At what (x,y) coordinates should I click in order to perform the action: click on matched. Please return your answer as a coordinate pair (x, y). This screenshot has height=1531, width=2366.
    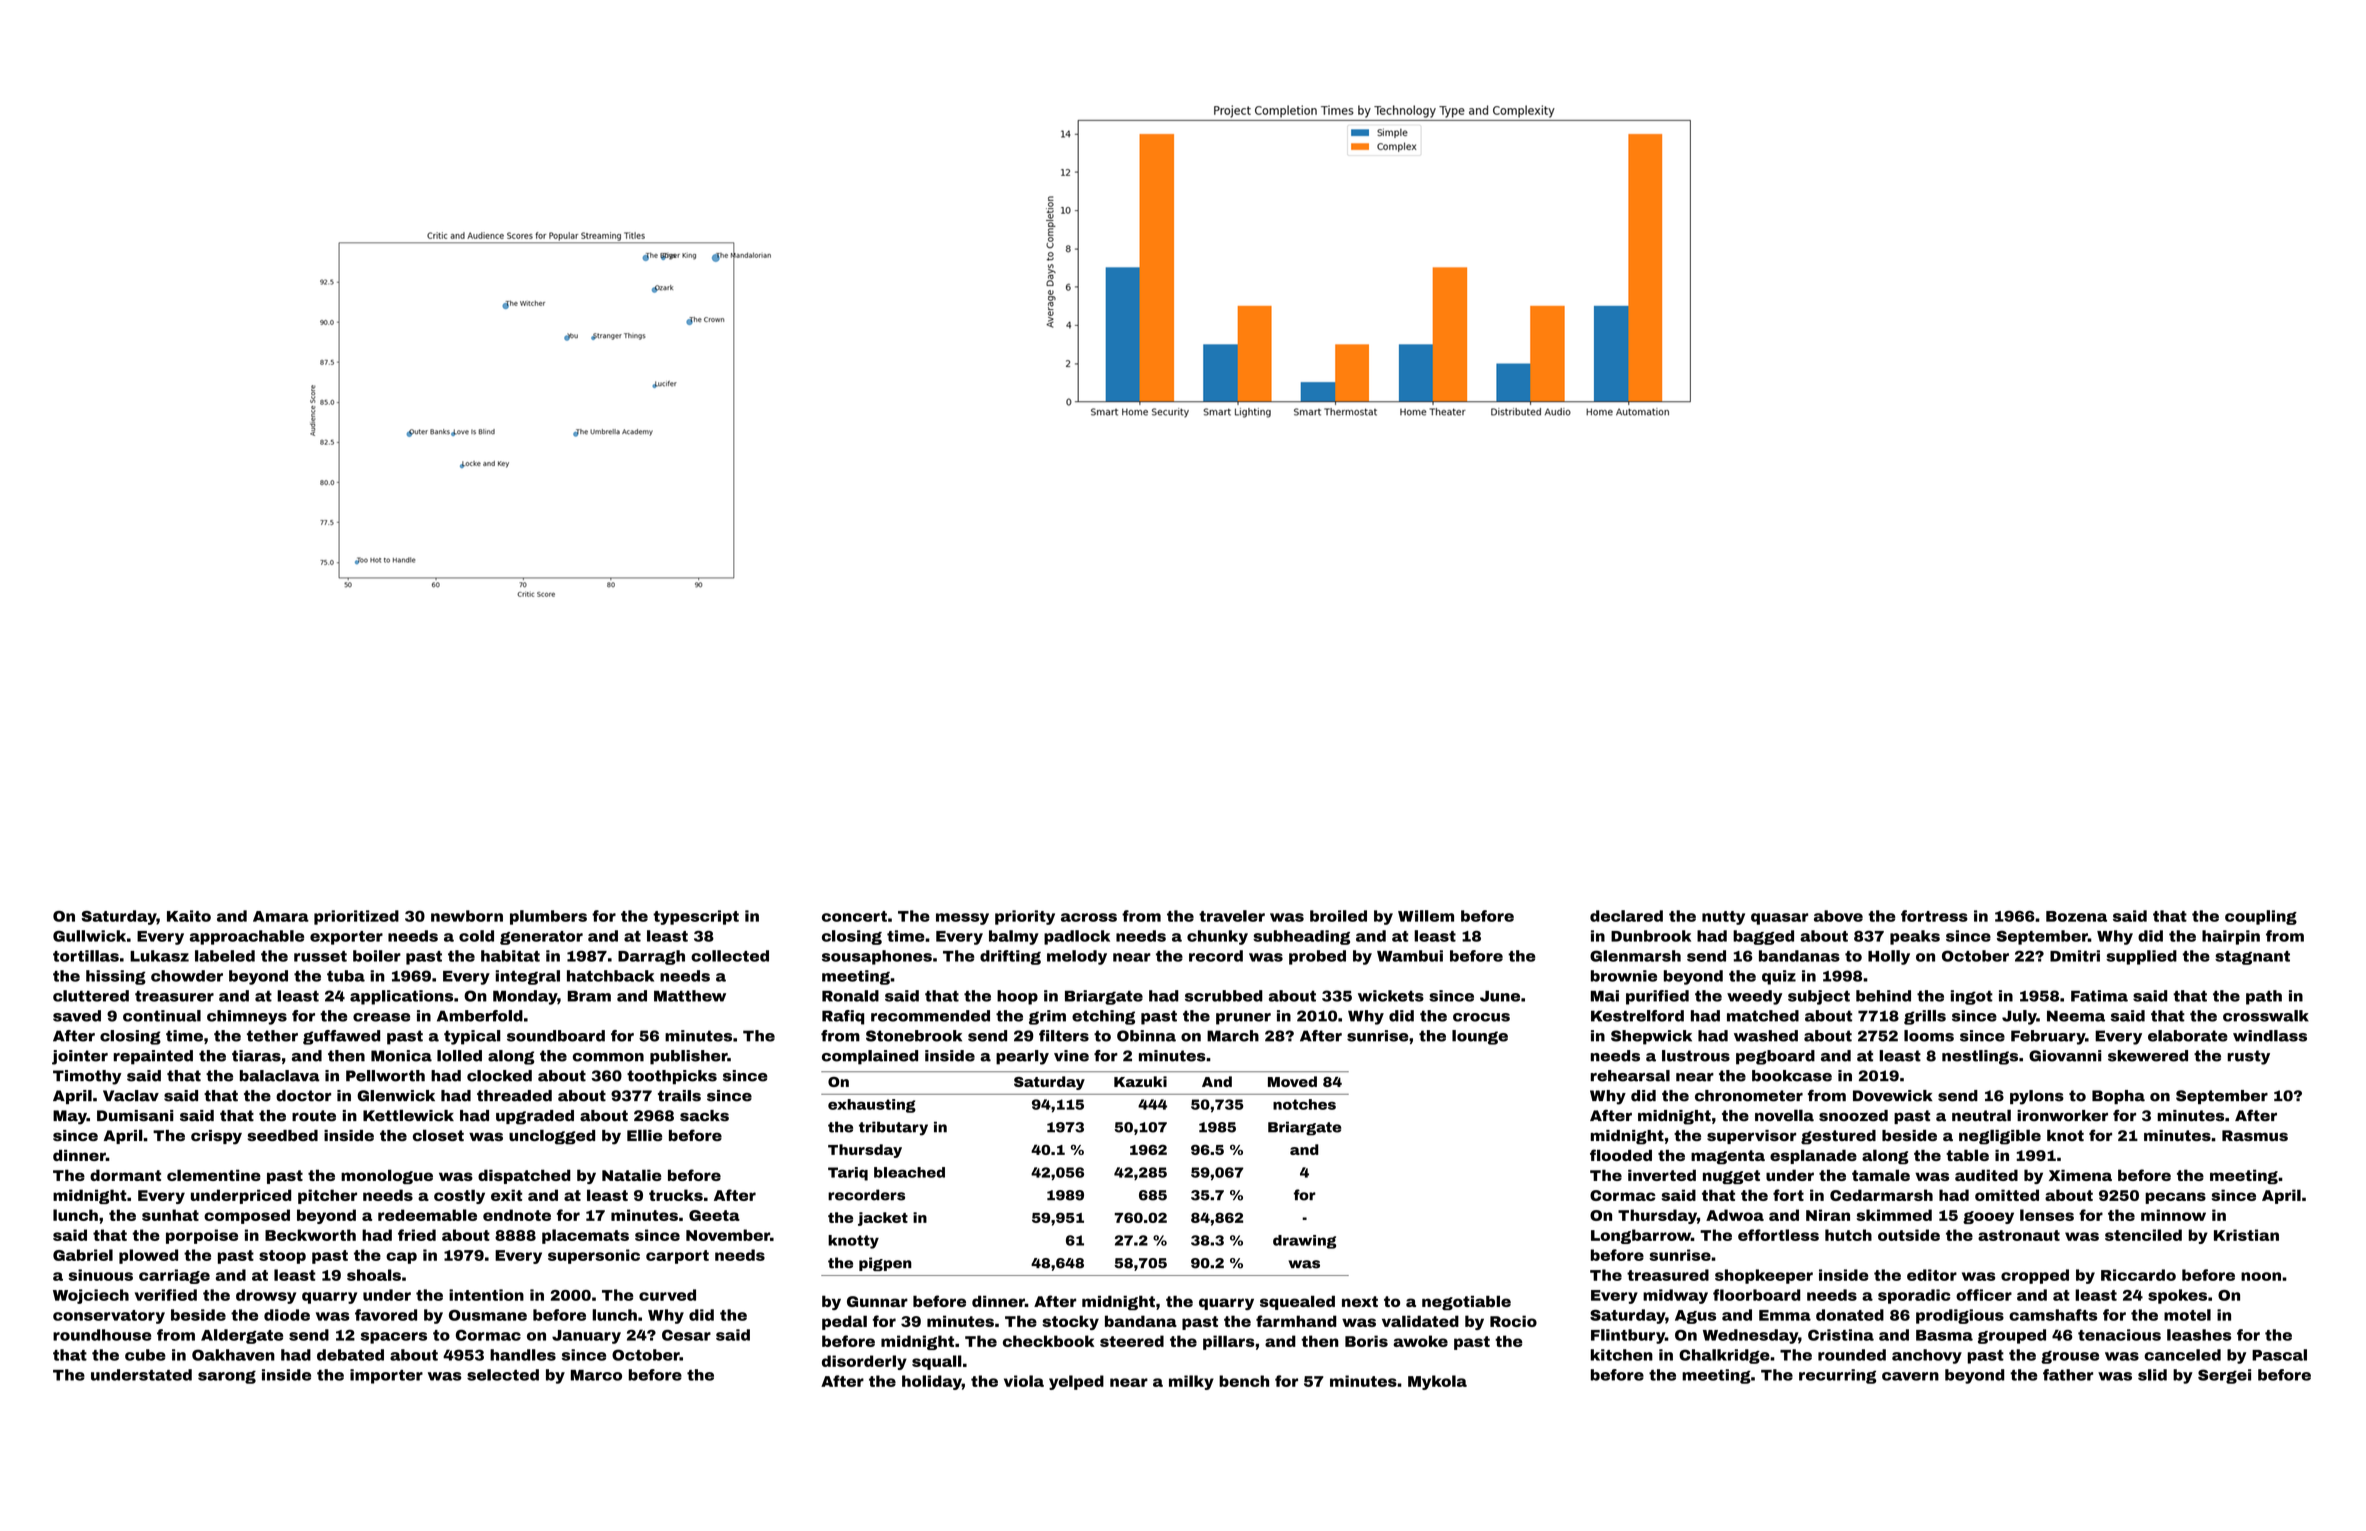
    Looking at the image, I should click on (1763, 1016).
